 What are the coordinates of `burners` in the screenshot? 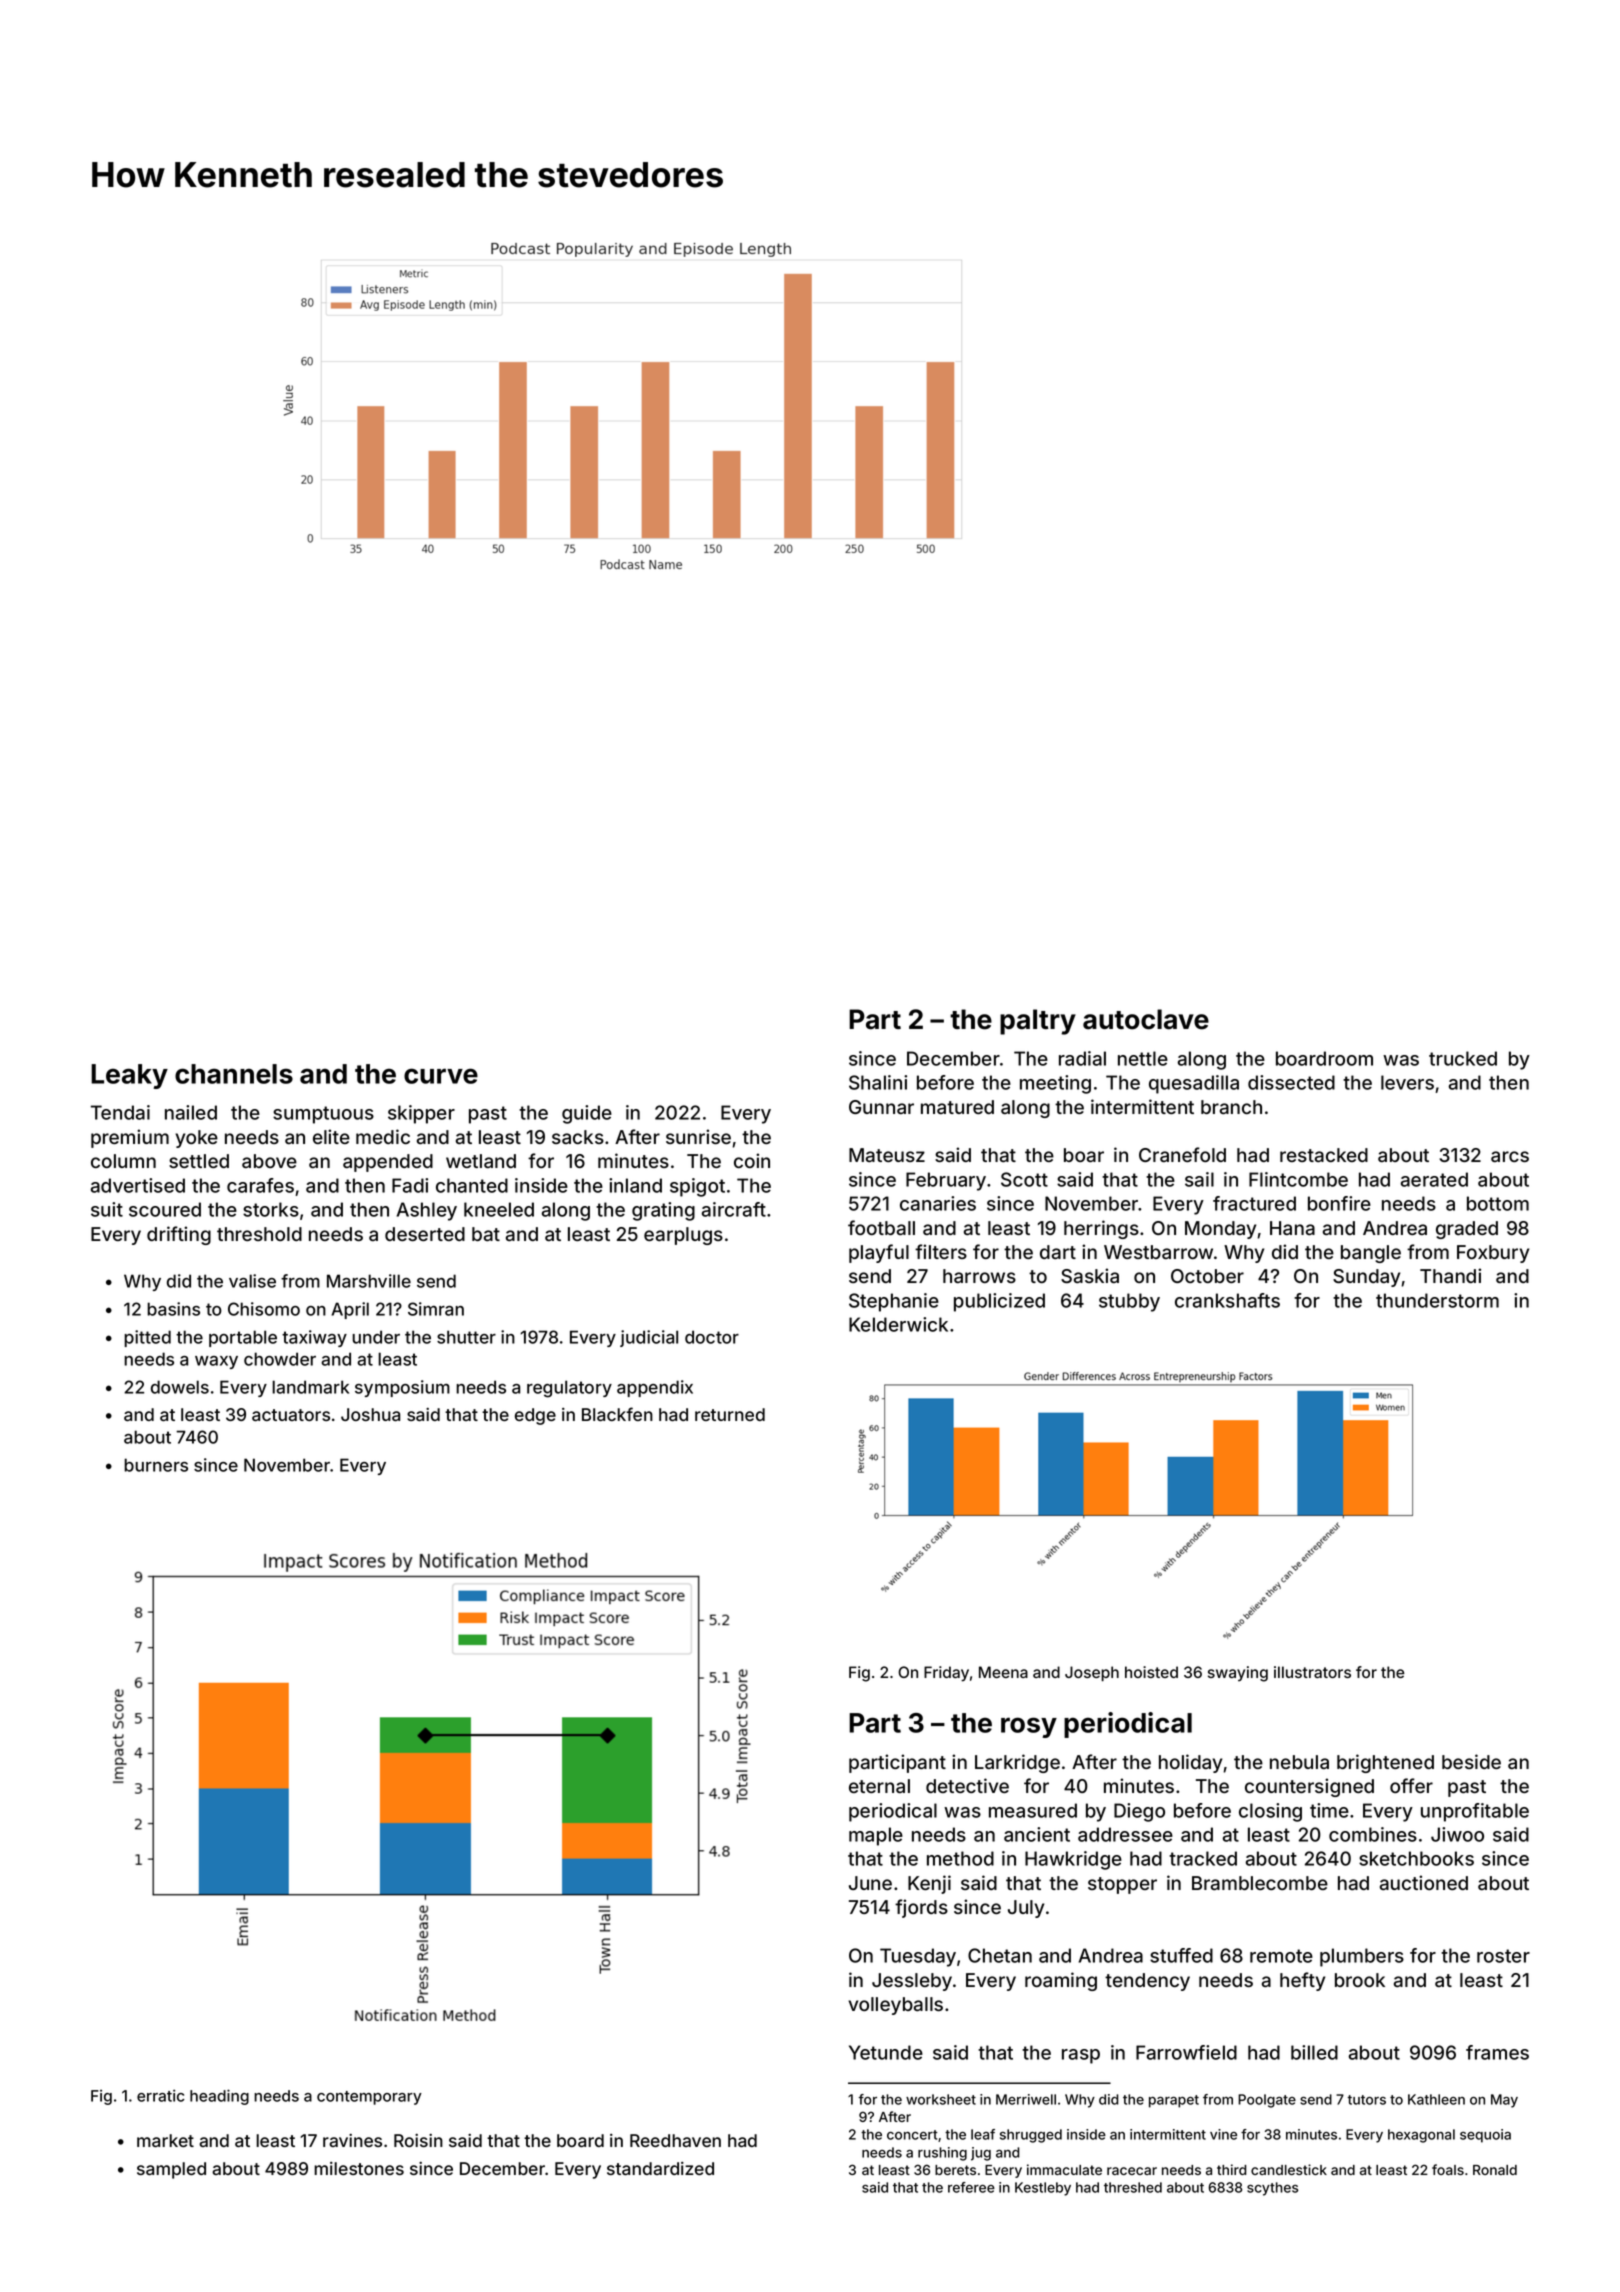 It's located at (156, 1465).
